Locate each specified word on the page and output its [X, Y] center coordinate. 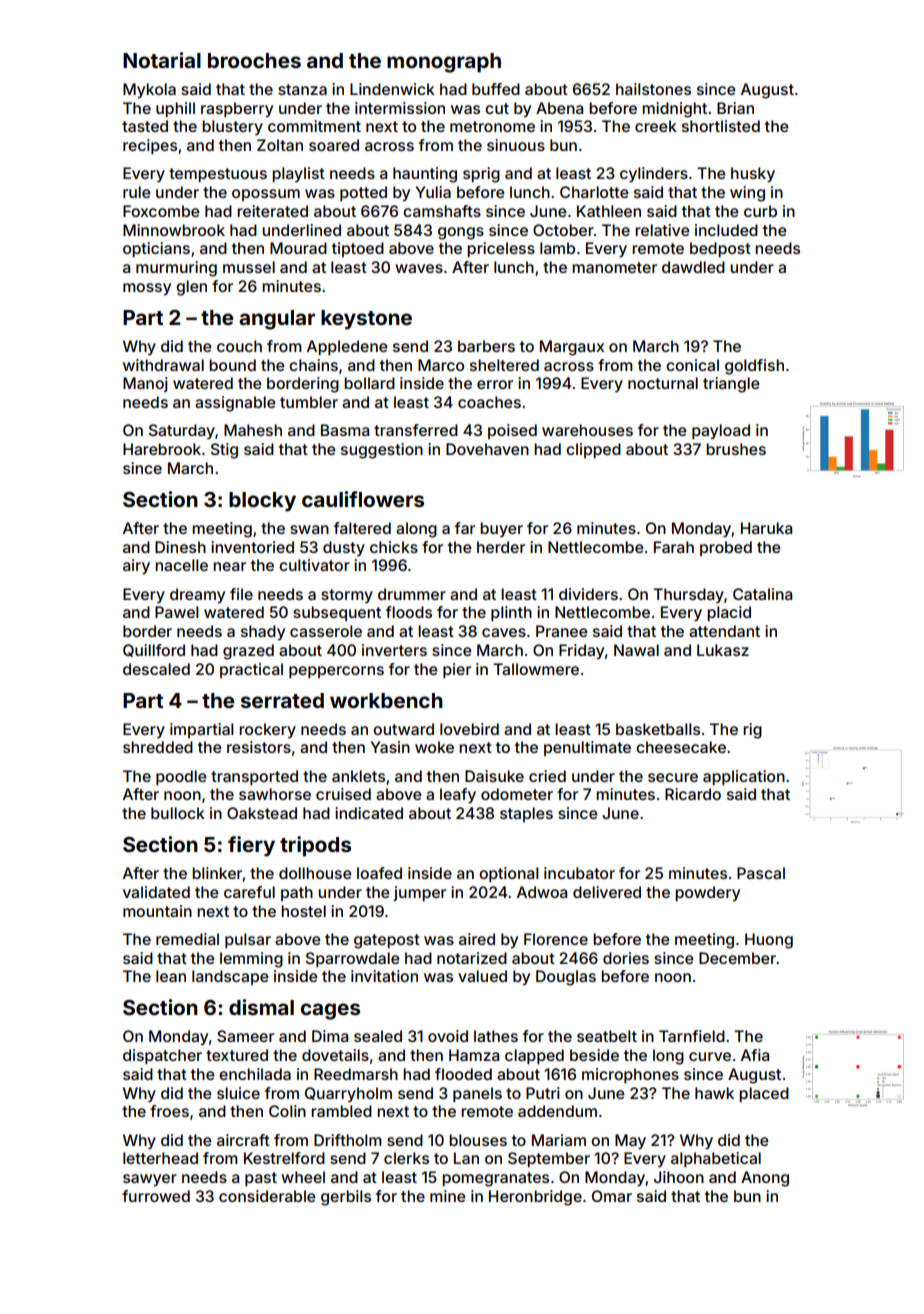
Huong [769, 941]
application [744, 777]
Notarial [162, 60]
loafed [379, 873]
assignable [235, 404]
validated [156, 892]
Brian [735, 108]
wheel [303, 1177]
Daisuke [494, 776]
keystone [366, 320]
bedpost [720, 249]
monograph [444, 63]
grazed [248, 652]
